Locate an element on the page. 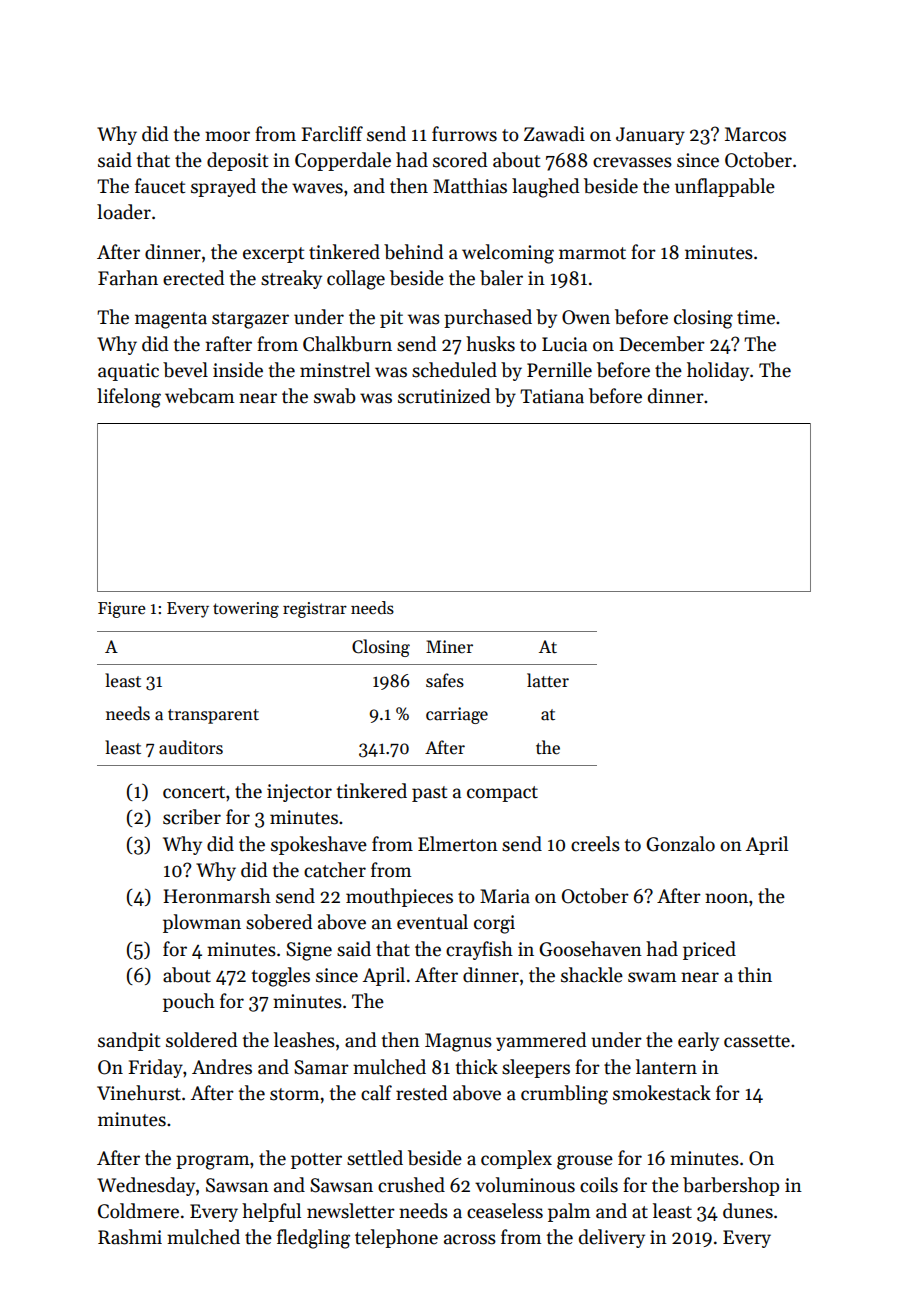 The width and height of the page is (908, 1316). latter is located at coordinates (548, 680).
